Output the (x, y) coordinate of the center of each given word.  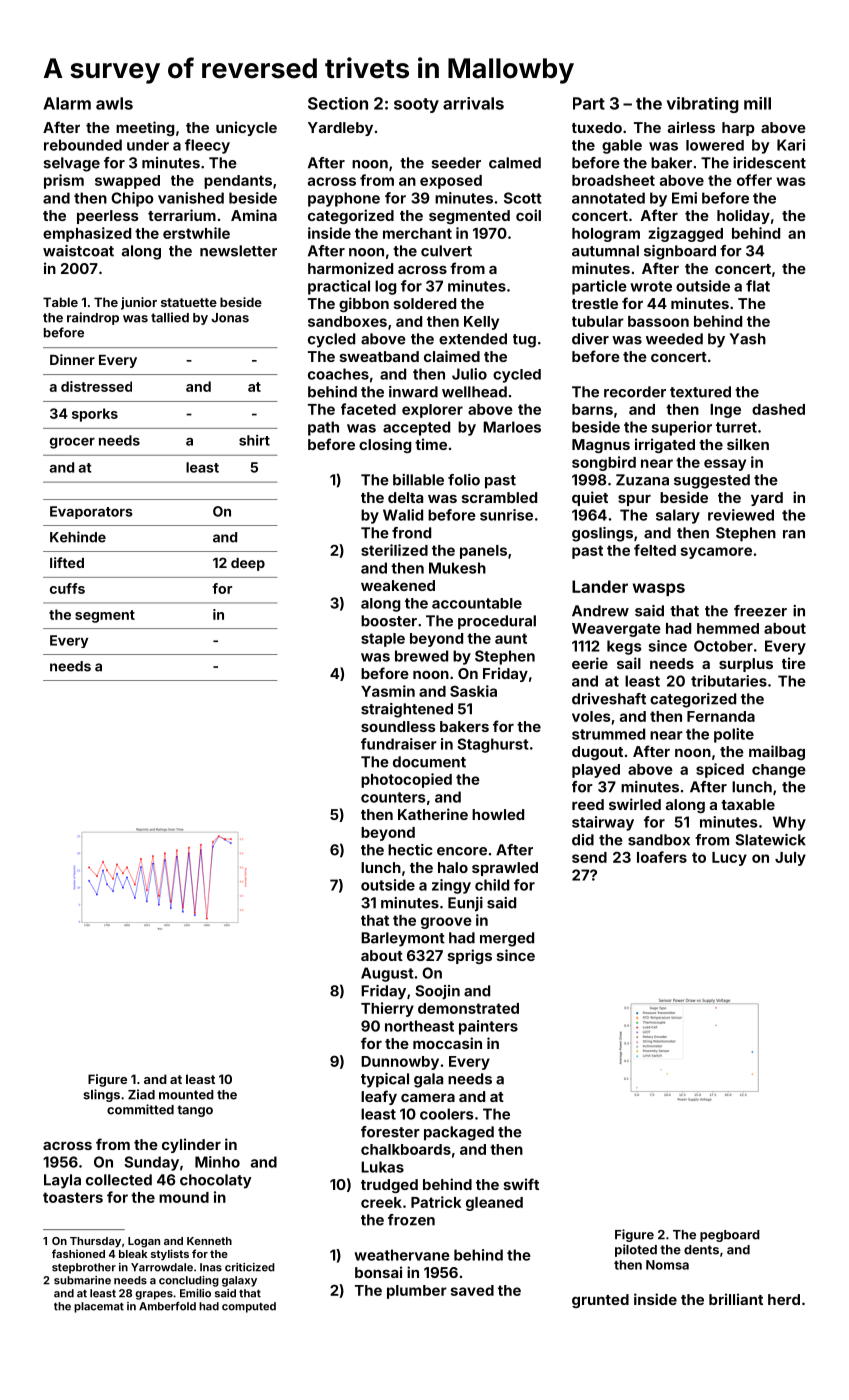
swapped (127, 182)
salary (678, 516)
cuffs (67, 588)
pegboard (730, 1236)
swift (521, 1184)
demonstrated (468, 1008)
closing (385, 445)
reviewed (741, 515)
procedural (497, 622)
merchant (417, 233)
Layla (62, 1181)
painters (488, 1027)
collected (119, 1180)
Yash (747, 339)
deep (248, 564)
